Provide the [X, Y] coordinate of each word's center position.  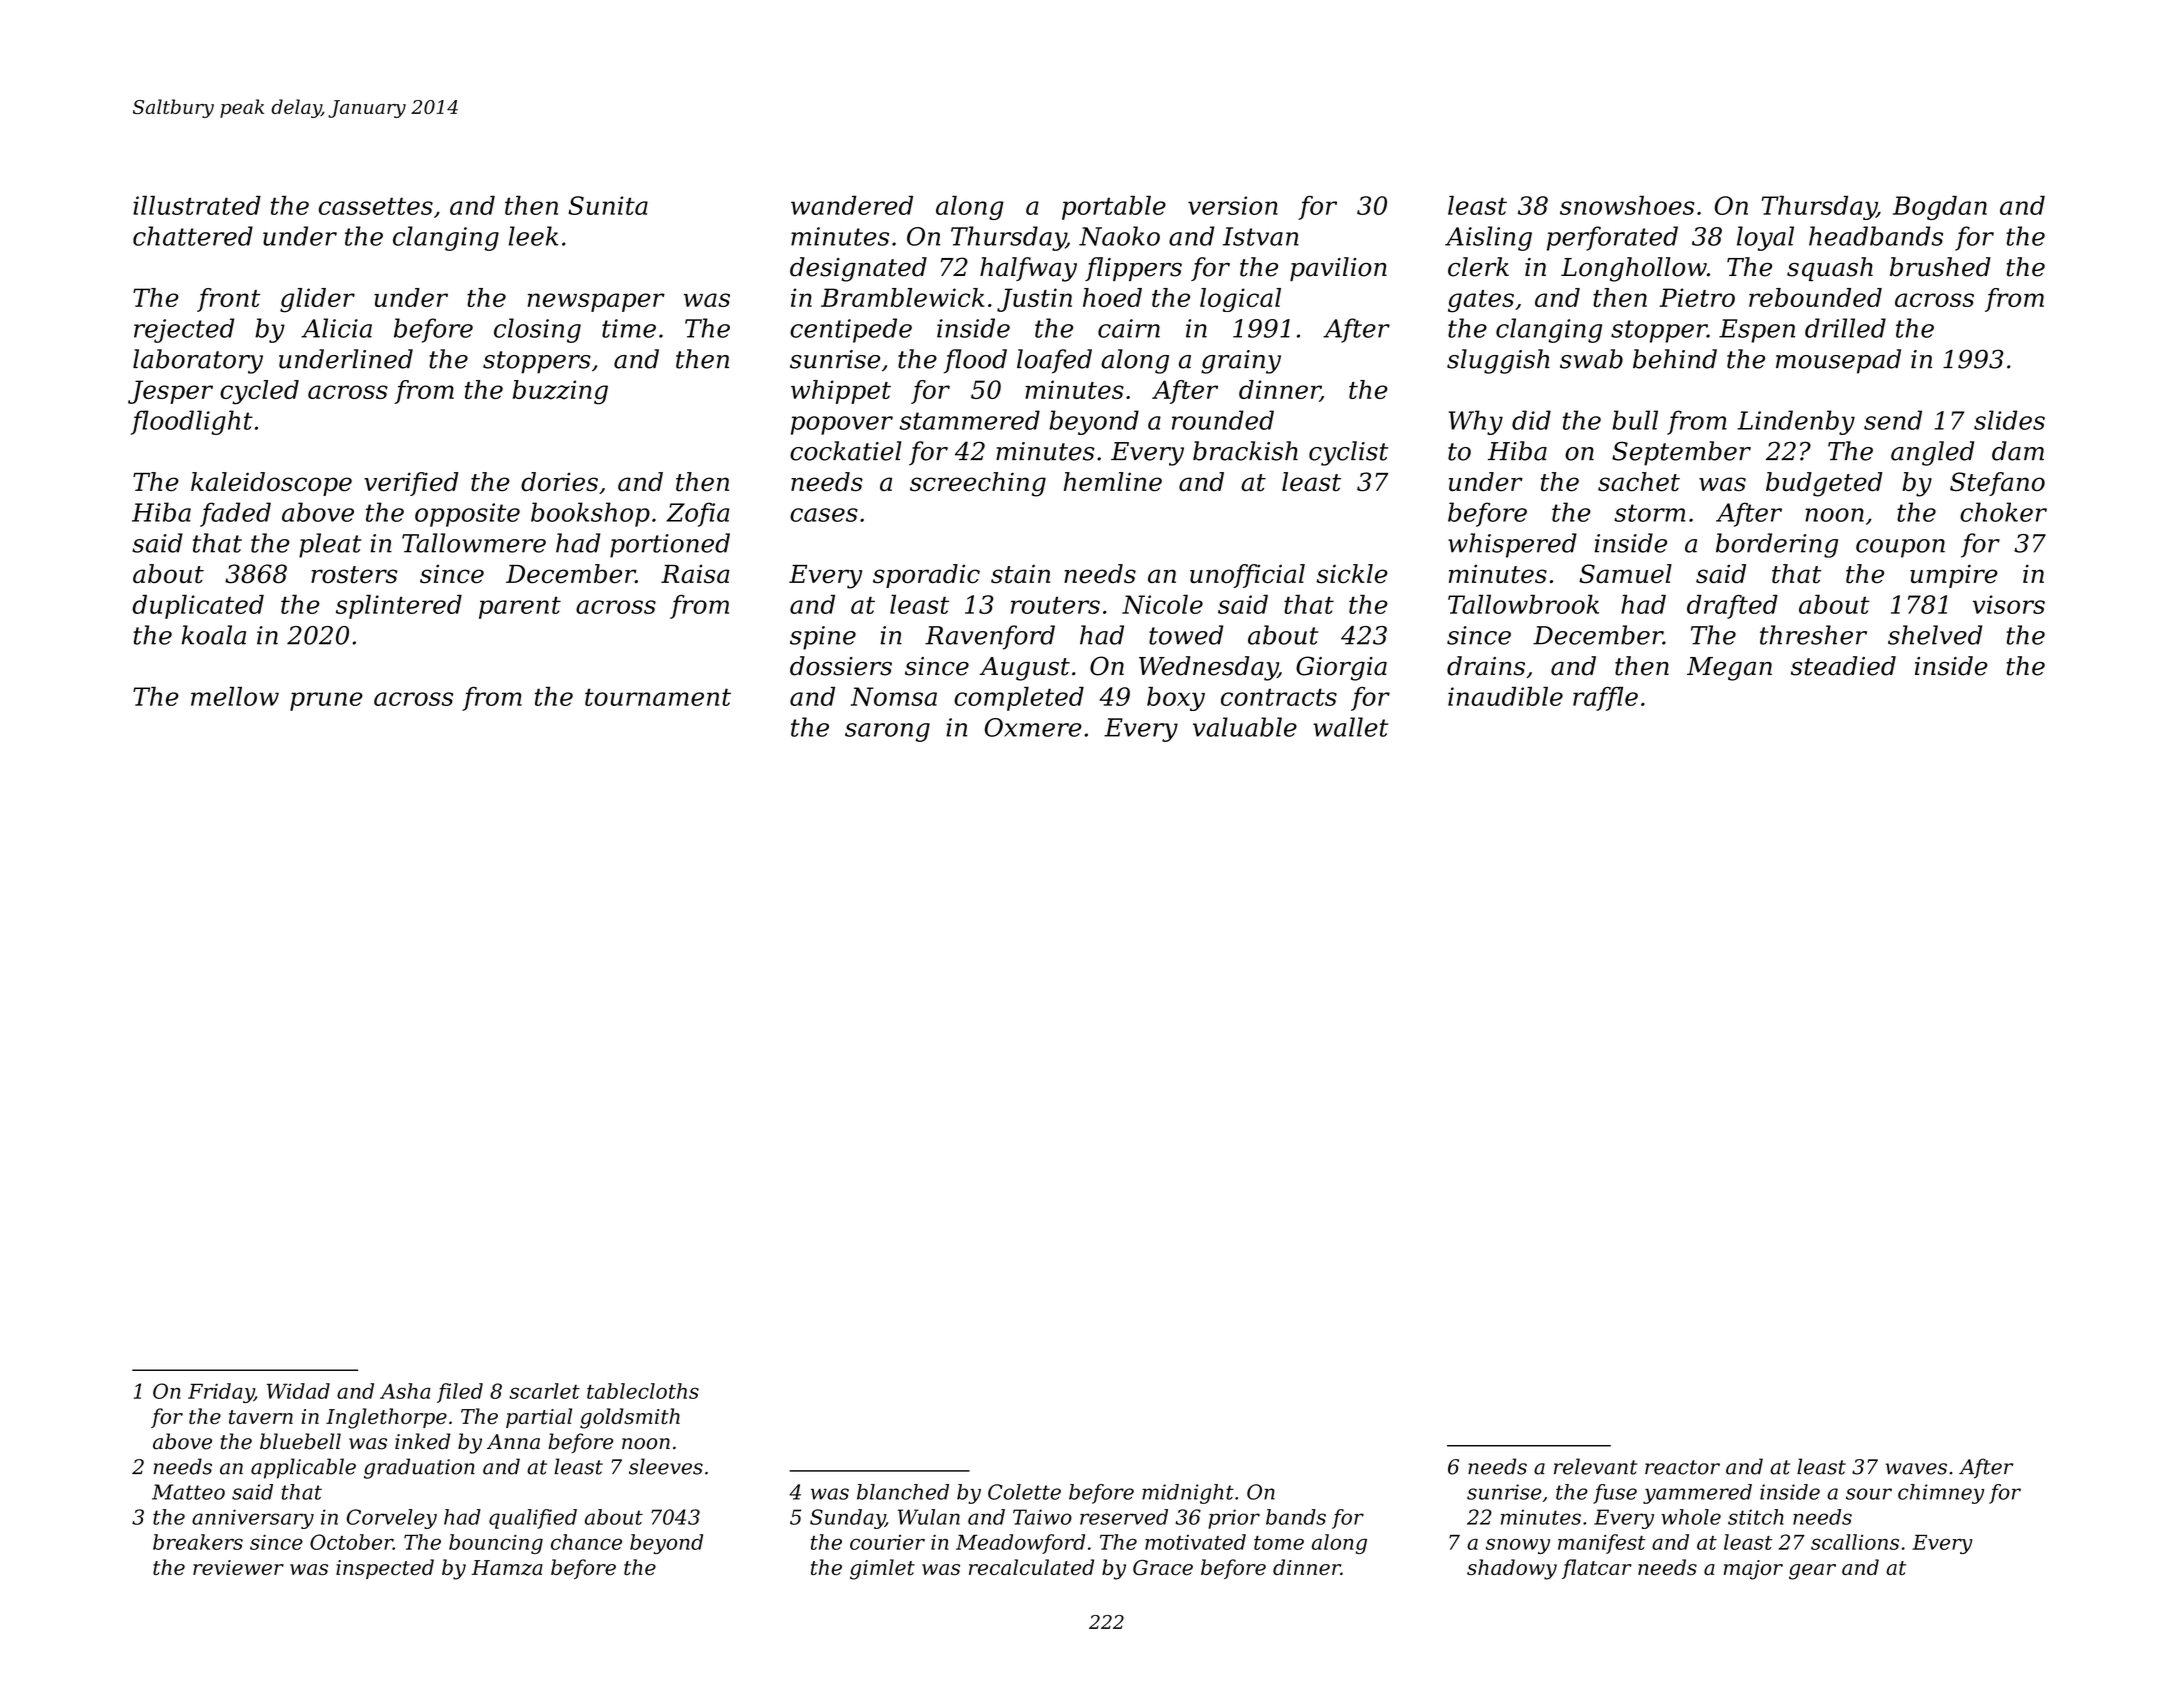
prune [326, 701]
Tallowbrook [1523, 604]
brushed [1940, 267]
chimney [1941, 1494]
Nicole [1162, 604]
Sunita [608, 205]
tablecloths [643, 1391]
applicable [303, 1468]
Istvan [1261, 236]
